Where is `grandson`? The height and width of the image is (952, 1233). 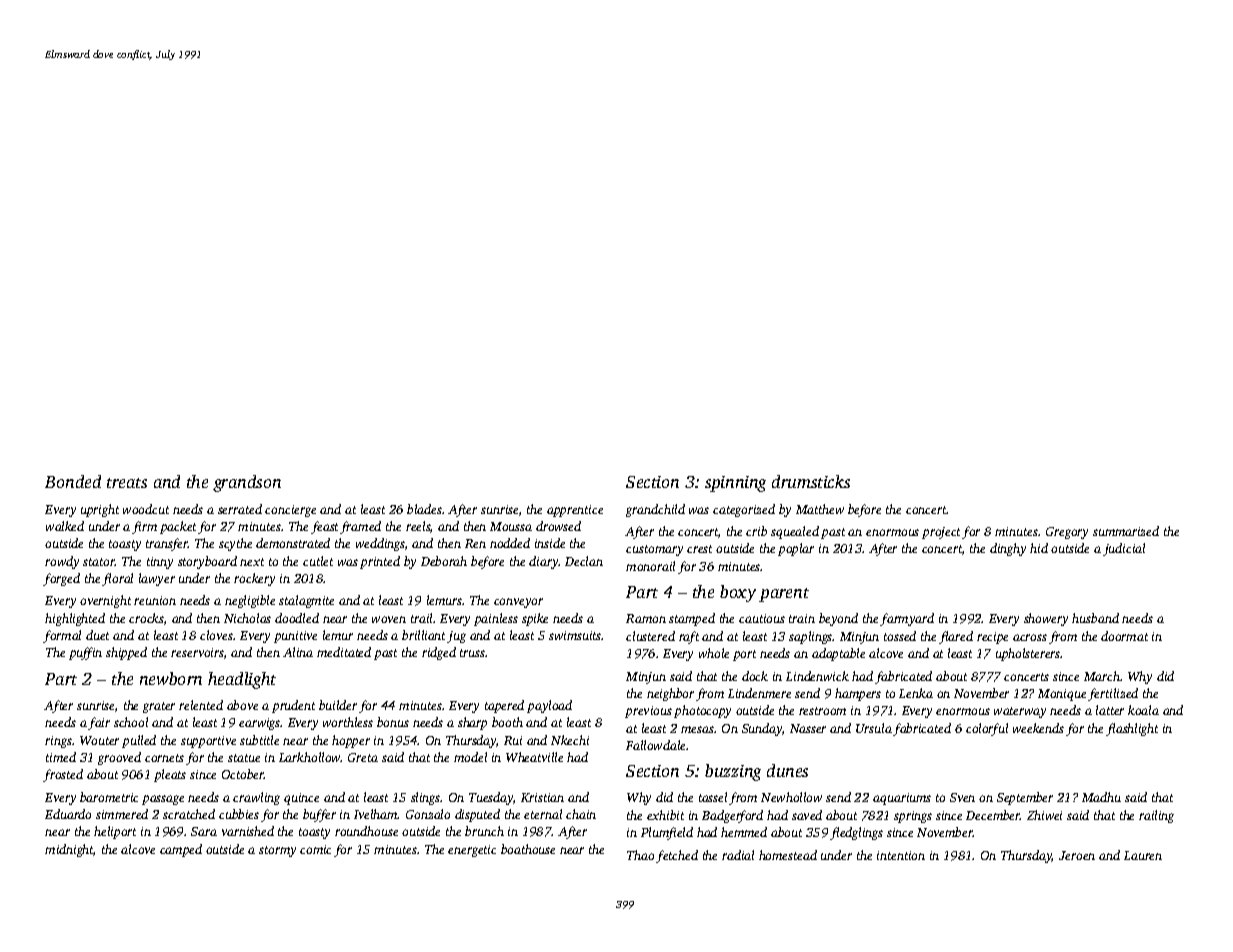
grandson is located at coordinates (247, 483).
